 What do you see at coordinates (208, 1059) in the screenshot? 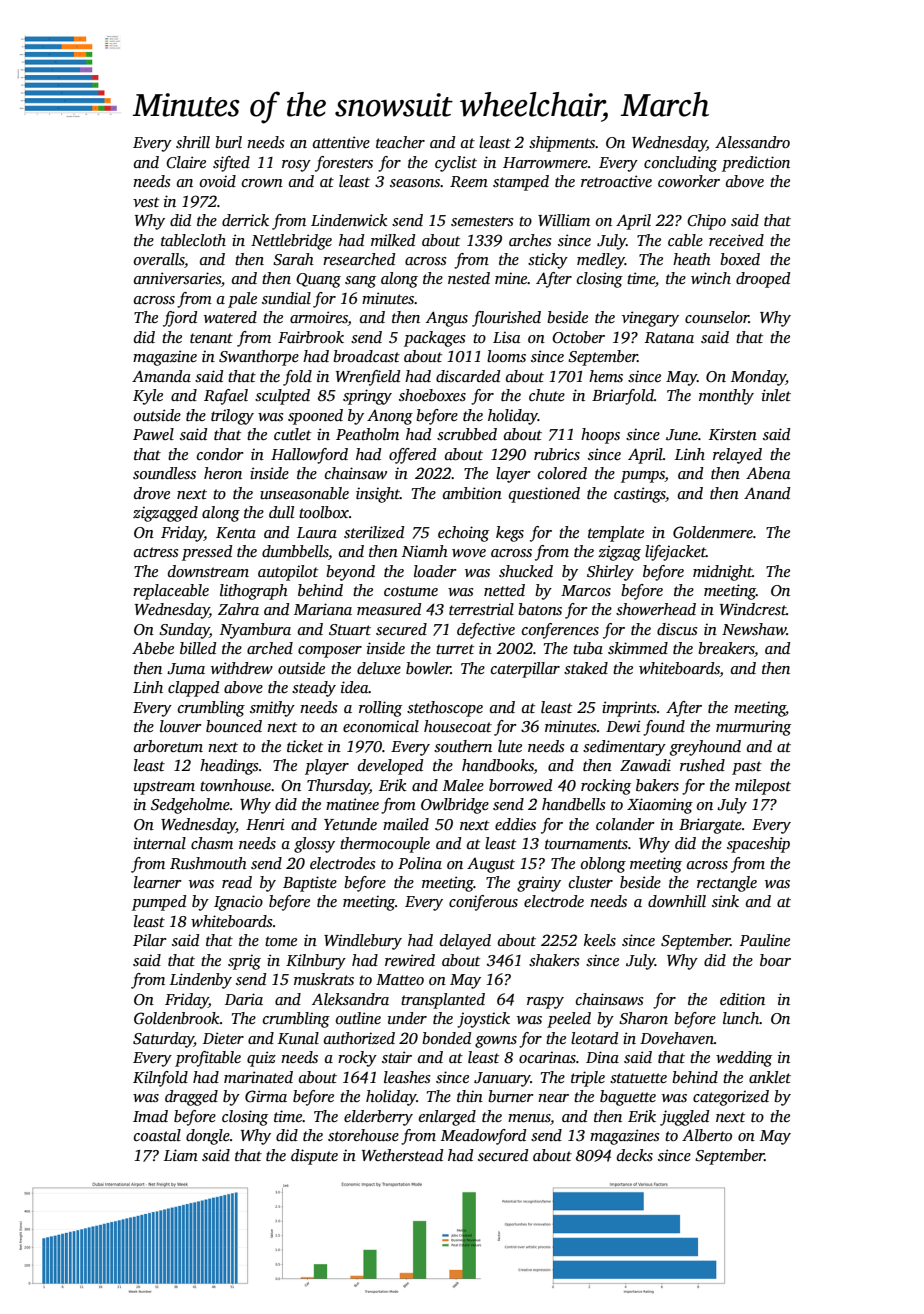
I see `profitable` at bounding box center [208, 1059].
